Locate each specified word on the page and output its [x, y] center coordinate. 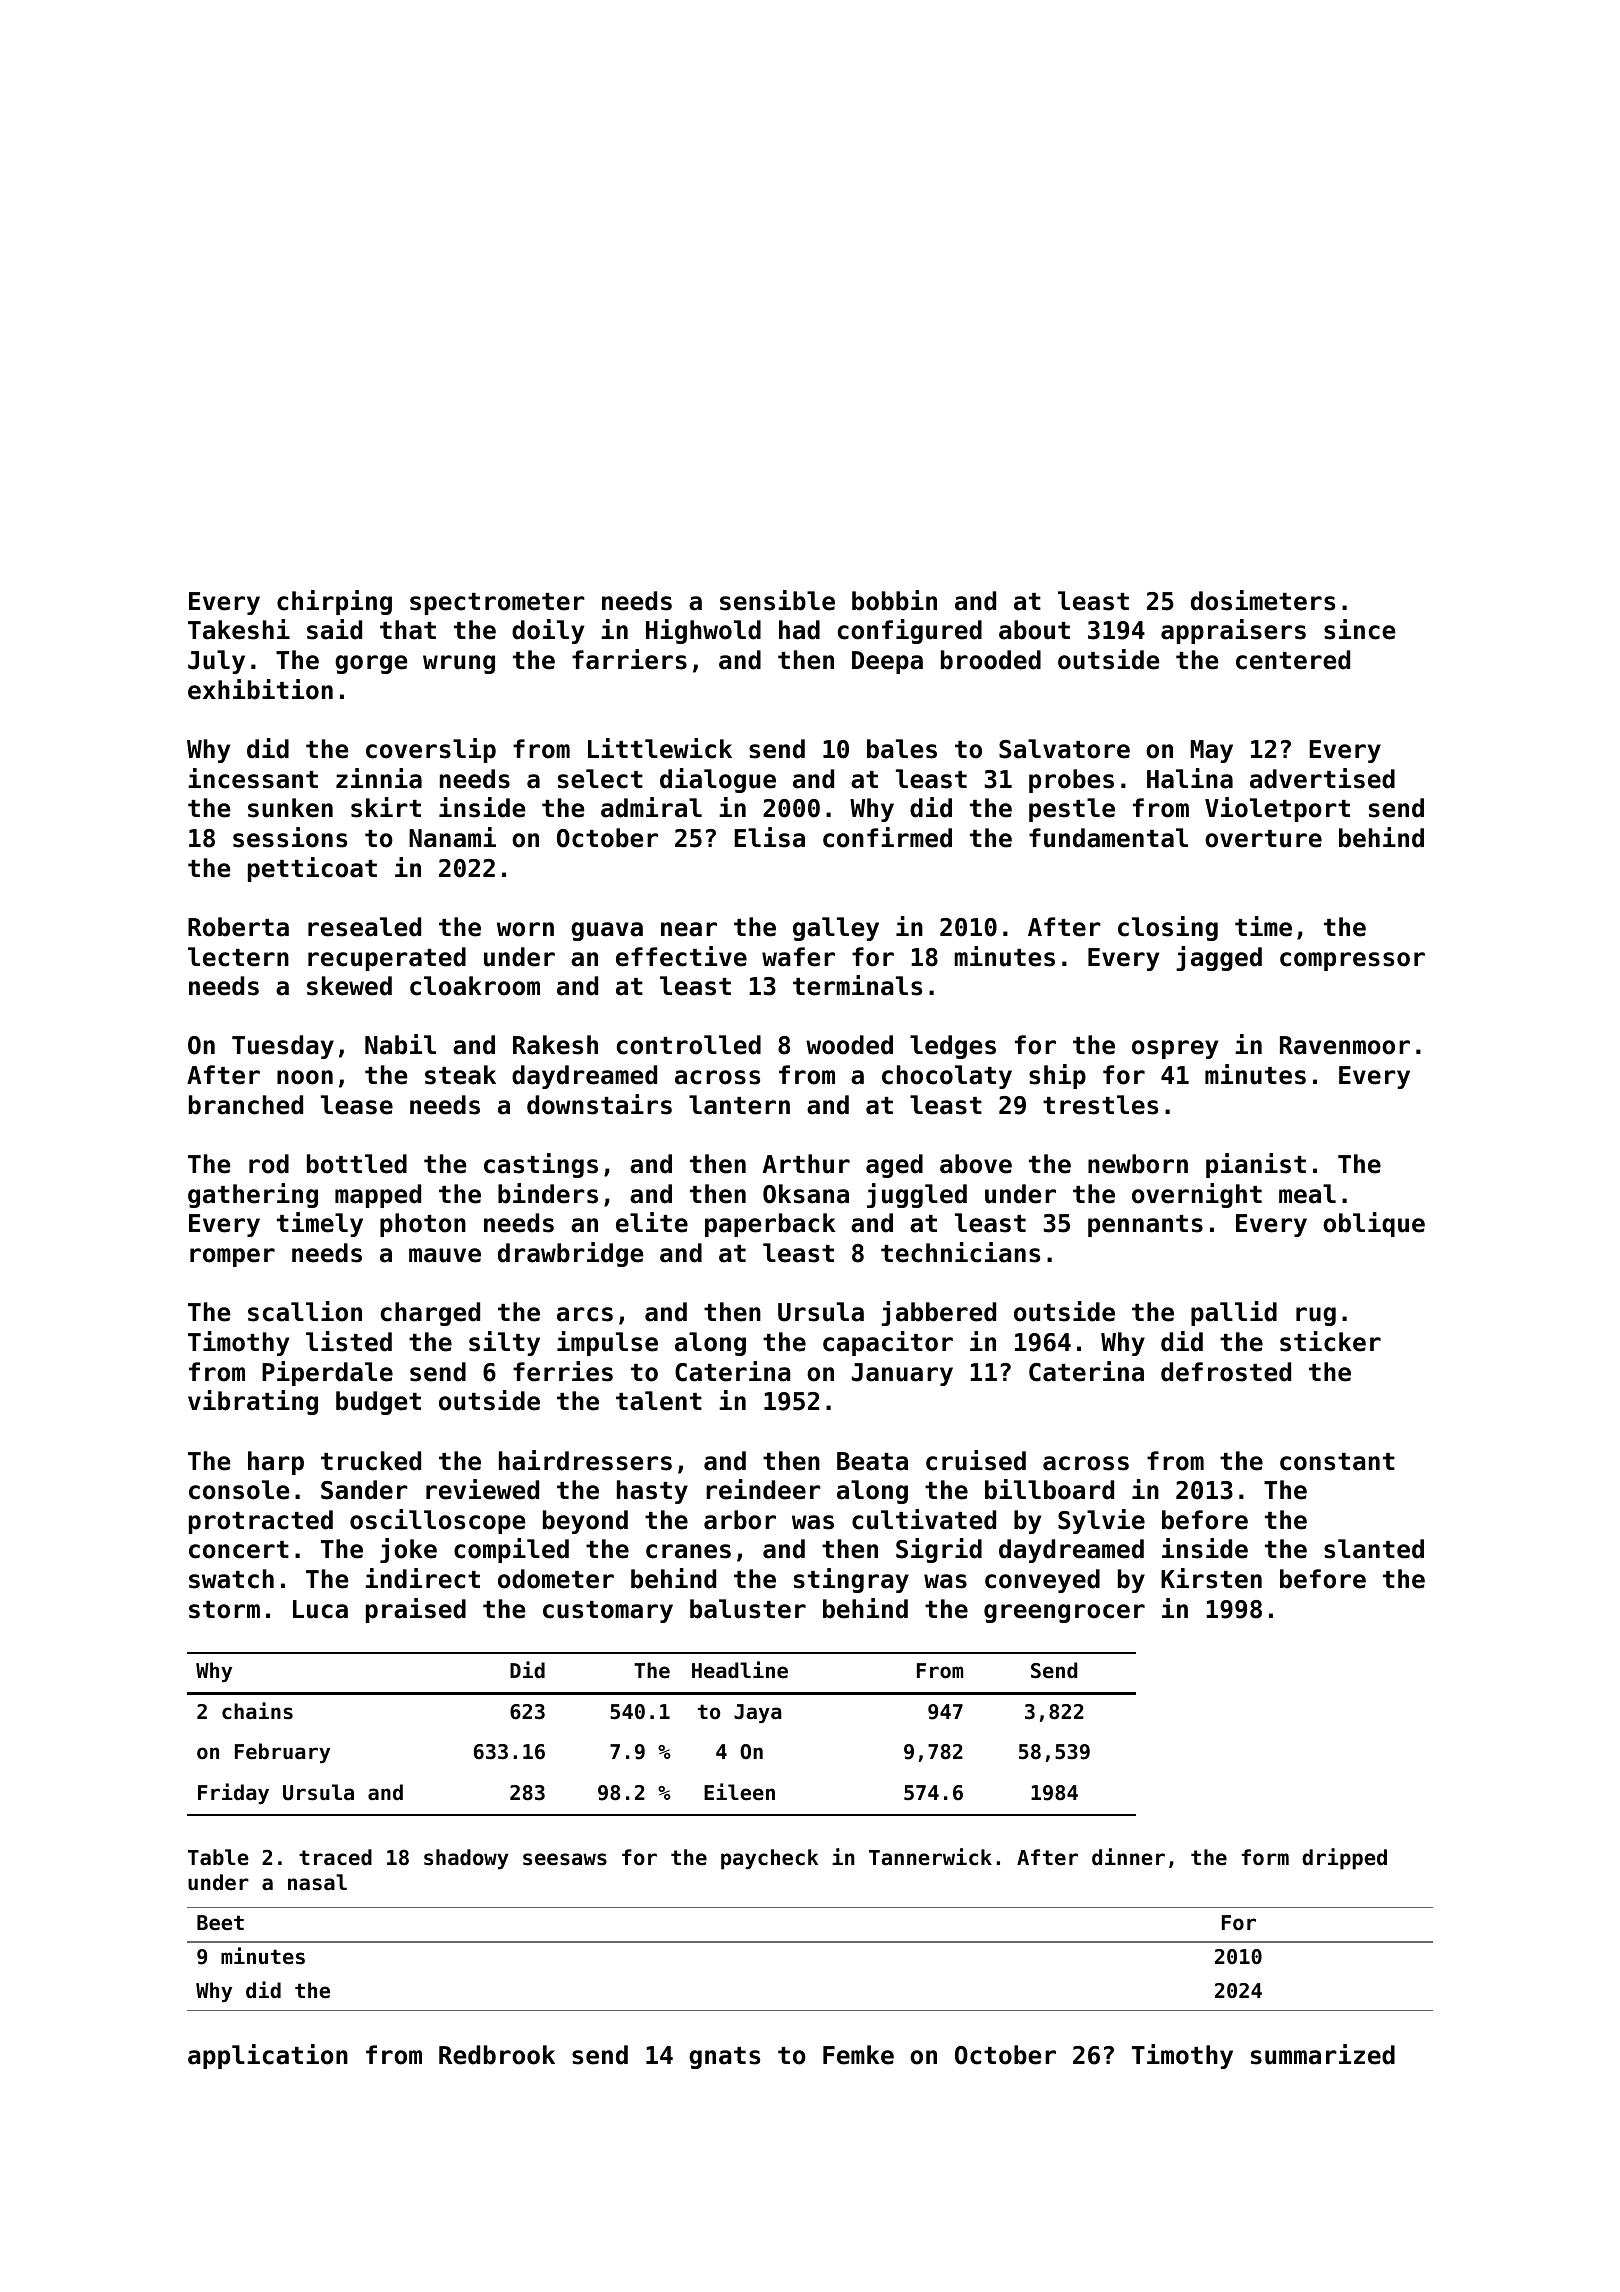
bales [902, 749]
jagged [1219, 958]
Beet [220, 1923]
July [216, 662]
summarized [1323, 2054]
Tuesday [283, 1047]
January [902, 1374]
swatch [231, 1579]
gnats [724, 2058]
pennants [1145, 1226]
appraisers [1233, 631]
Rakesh [555, 1045]
